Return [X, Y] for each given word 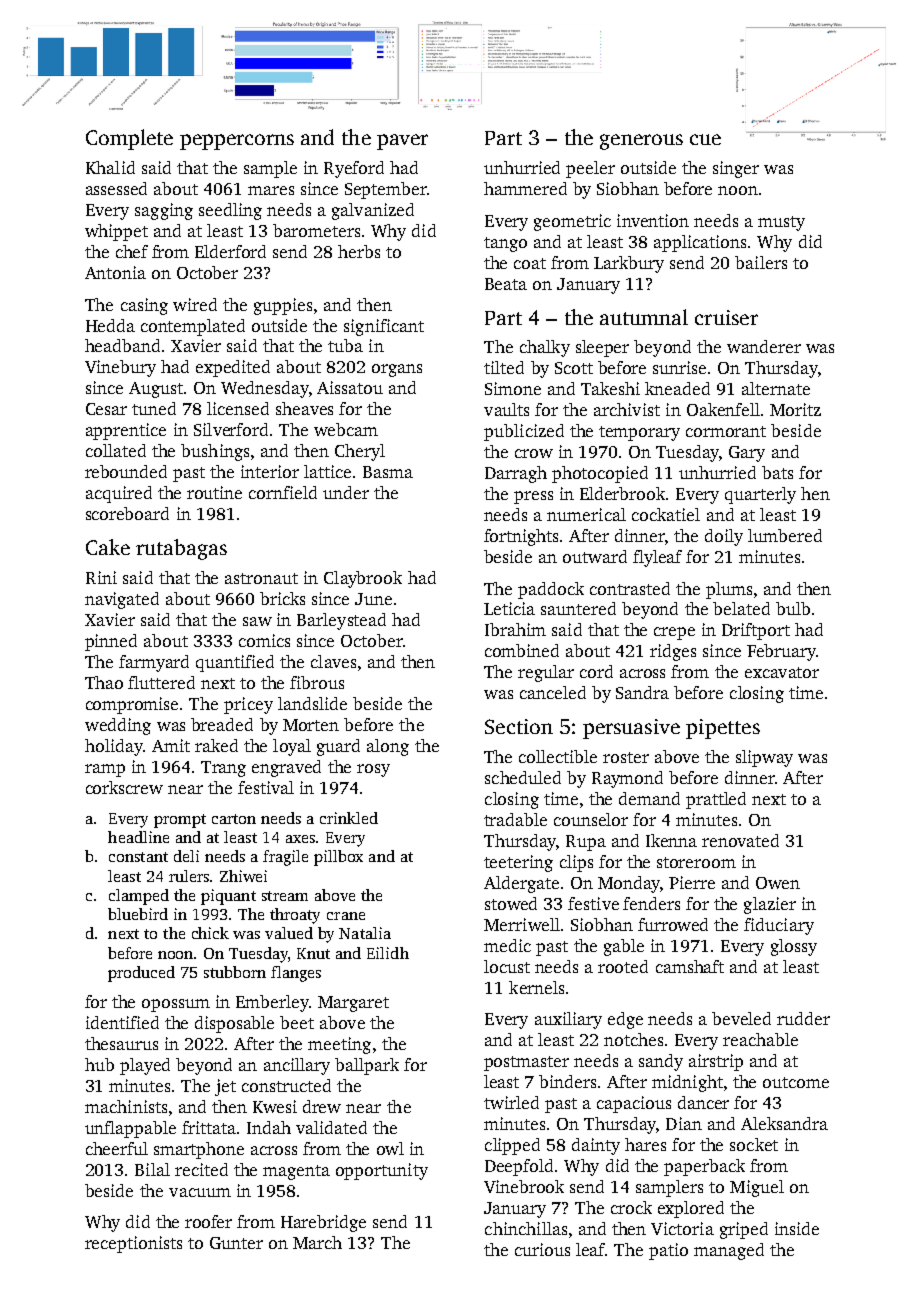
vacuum [200, 1192]
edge [625, 1020]
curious [542, 1249]
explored [691, 1209]
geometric [572, 222]
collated [116, 450]
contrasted [630, 588]
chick [210, 933]
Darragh [516, 474]
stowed [511, 903]
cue [705, 139]
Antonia [115, 272]
